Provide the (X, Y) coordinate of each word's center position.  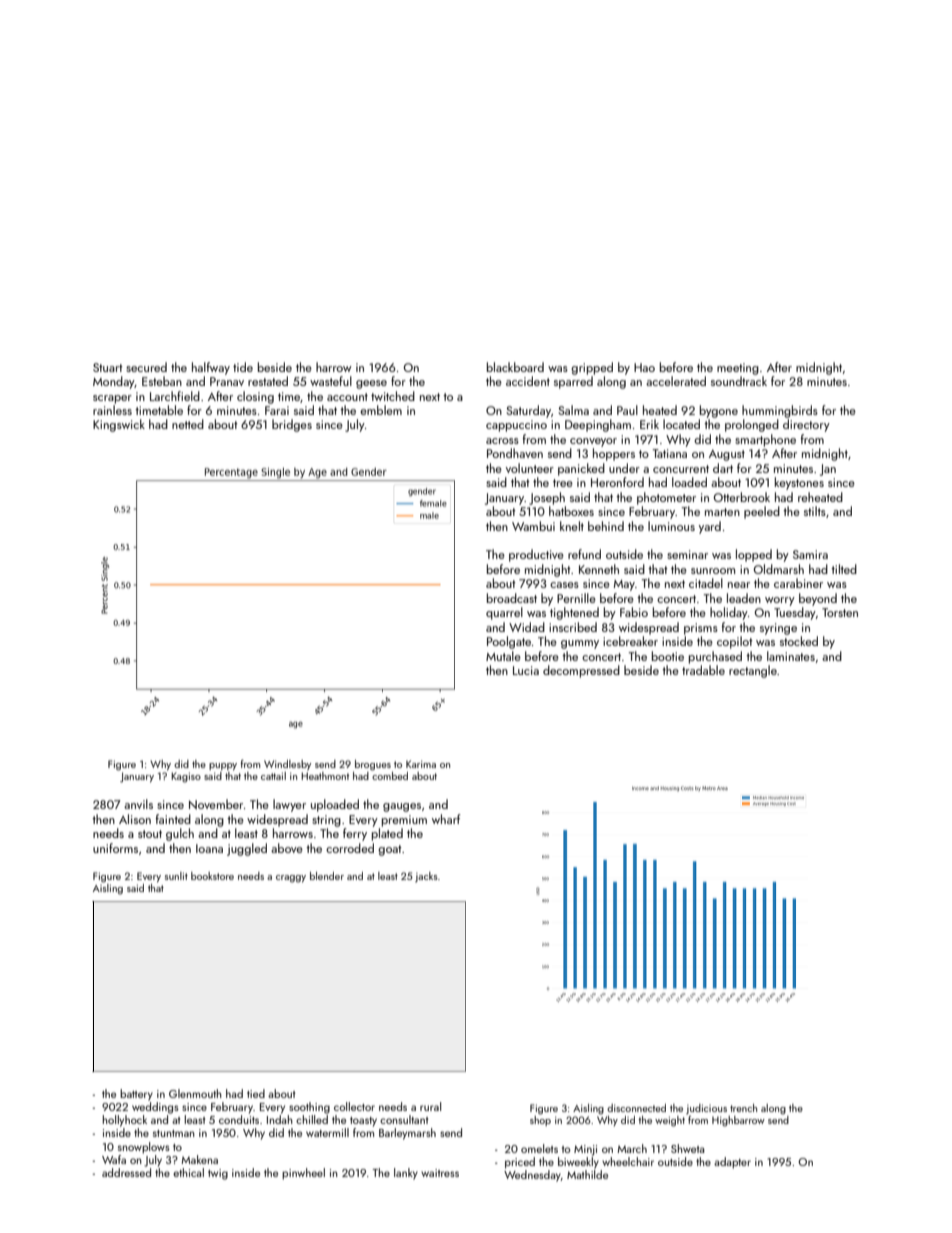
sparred (573, 382)
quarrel (504, 613)
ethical (188, 1172)
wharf (446, 819)
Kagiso (186, 777)
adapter (732, 1163)
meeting (738, 369)
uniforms (115, 848)
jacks (426, 877)
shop (540, 1121)
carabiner (798, 583)
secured (146, 367)
